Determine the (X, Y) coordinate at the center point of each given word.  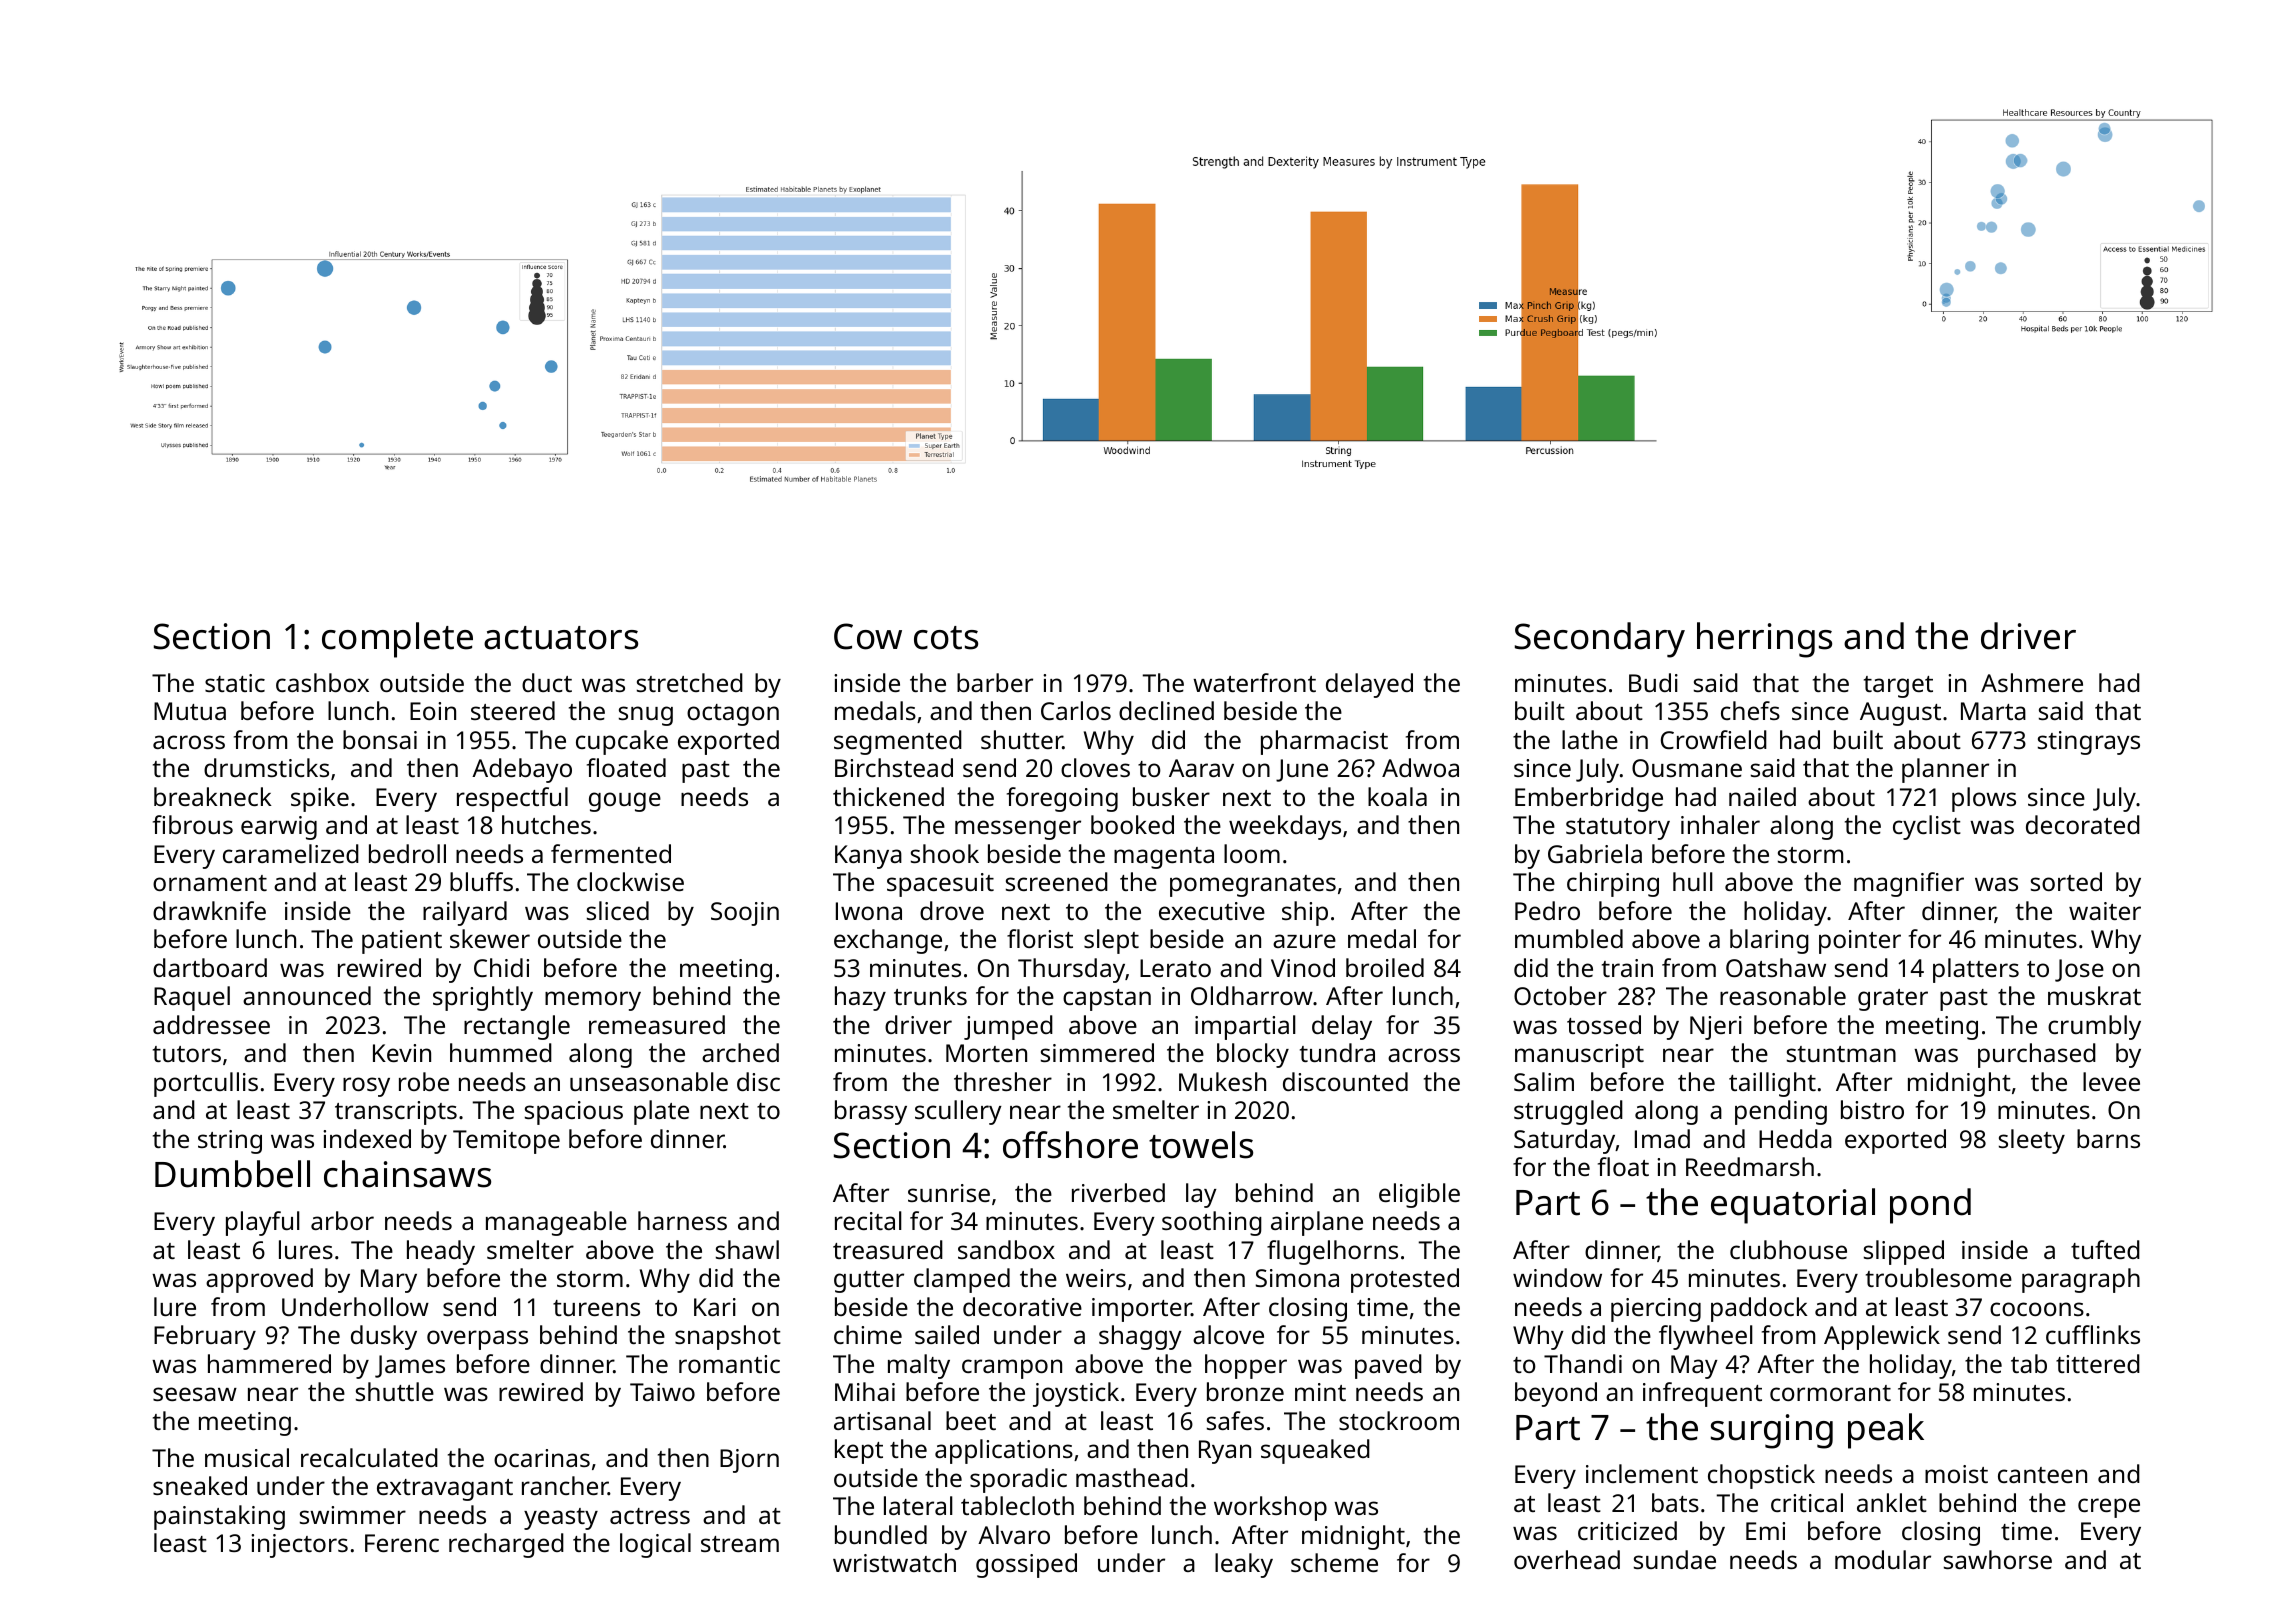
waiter (2105, 911)
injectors (299, 1546)
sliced (618, 910)
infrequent (1702, 1394)
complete (397, 640)
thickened (888, 796)
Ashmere (2032, 682)
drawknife (209, 910)
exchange (888, 941)
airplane (1317, 1223)
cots (946, 638)
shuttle (395, 1391)
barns (2108, 1138)
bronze (1245, 1391)
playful (263, 1223)
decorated (2083, 824)
